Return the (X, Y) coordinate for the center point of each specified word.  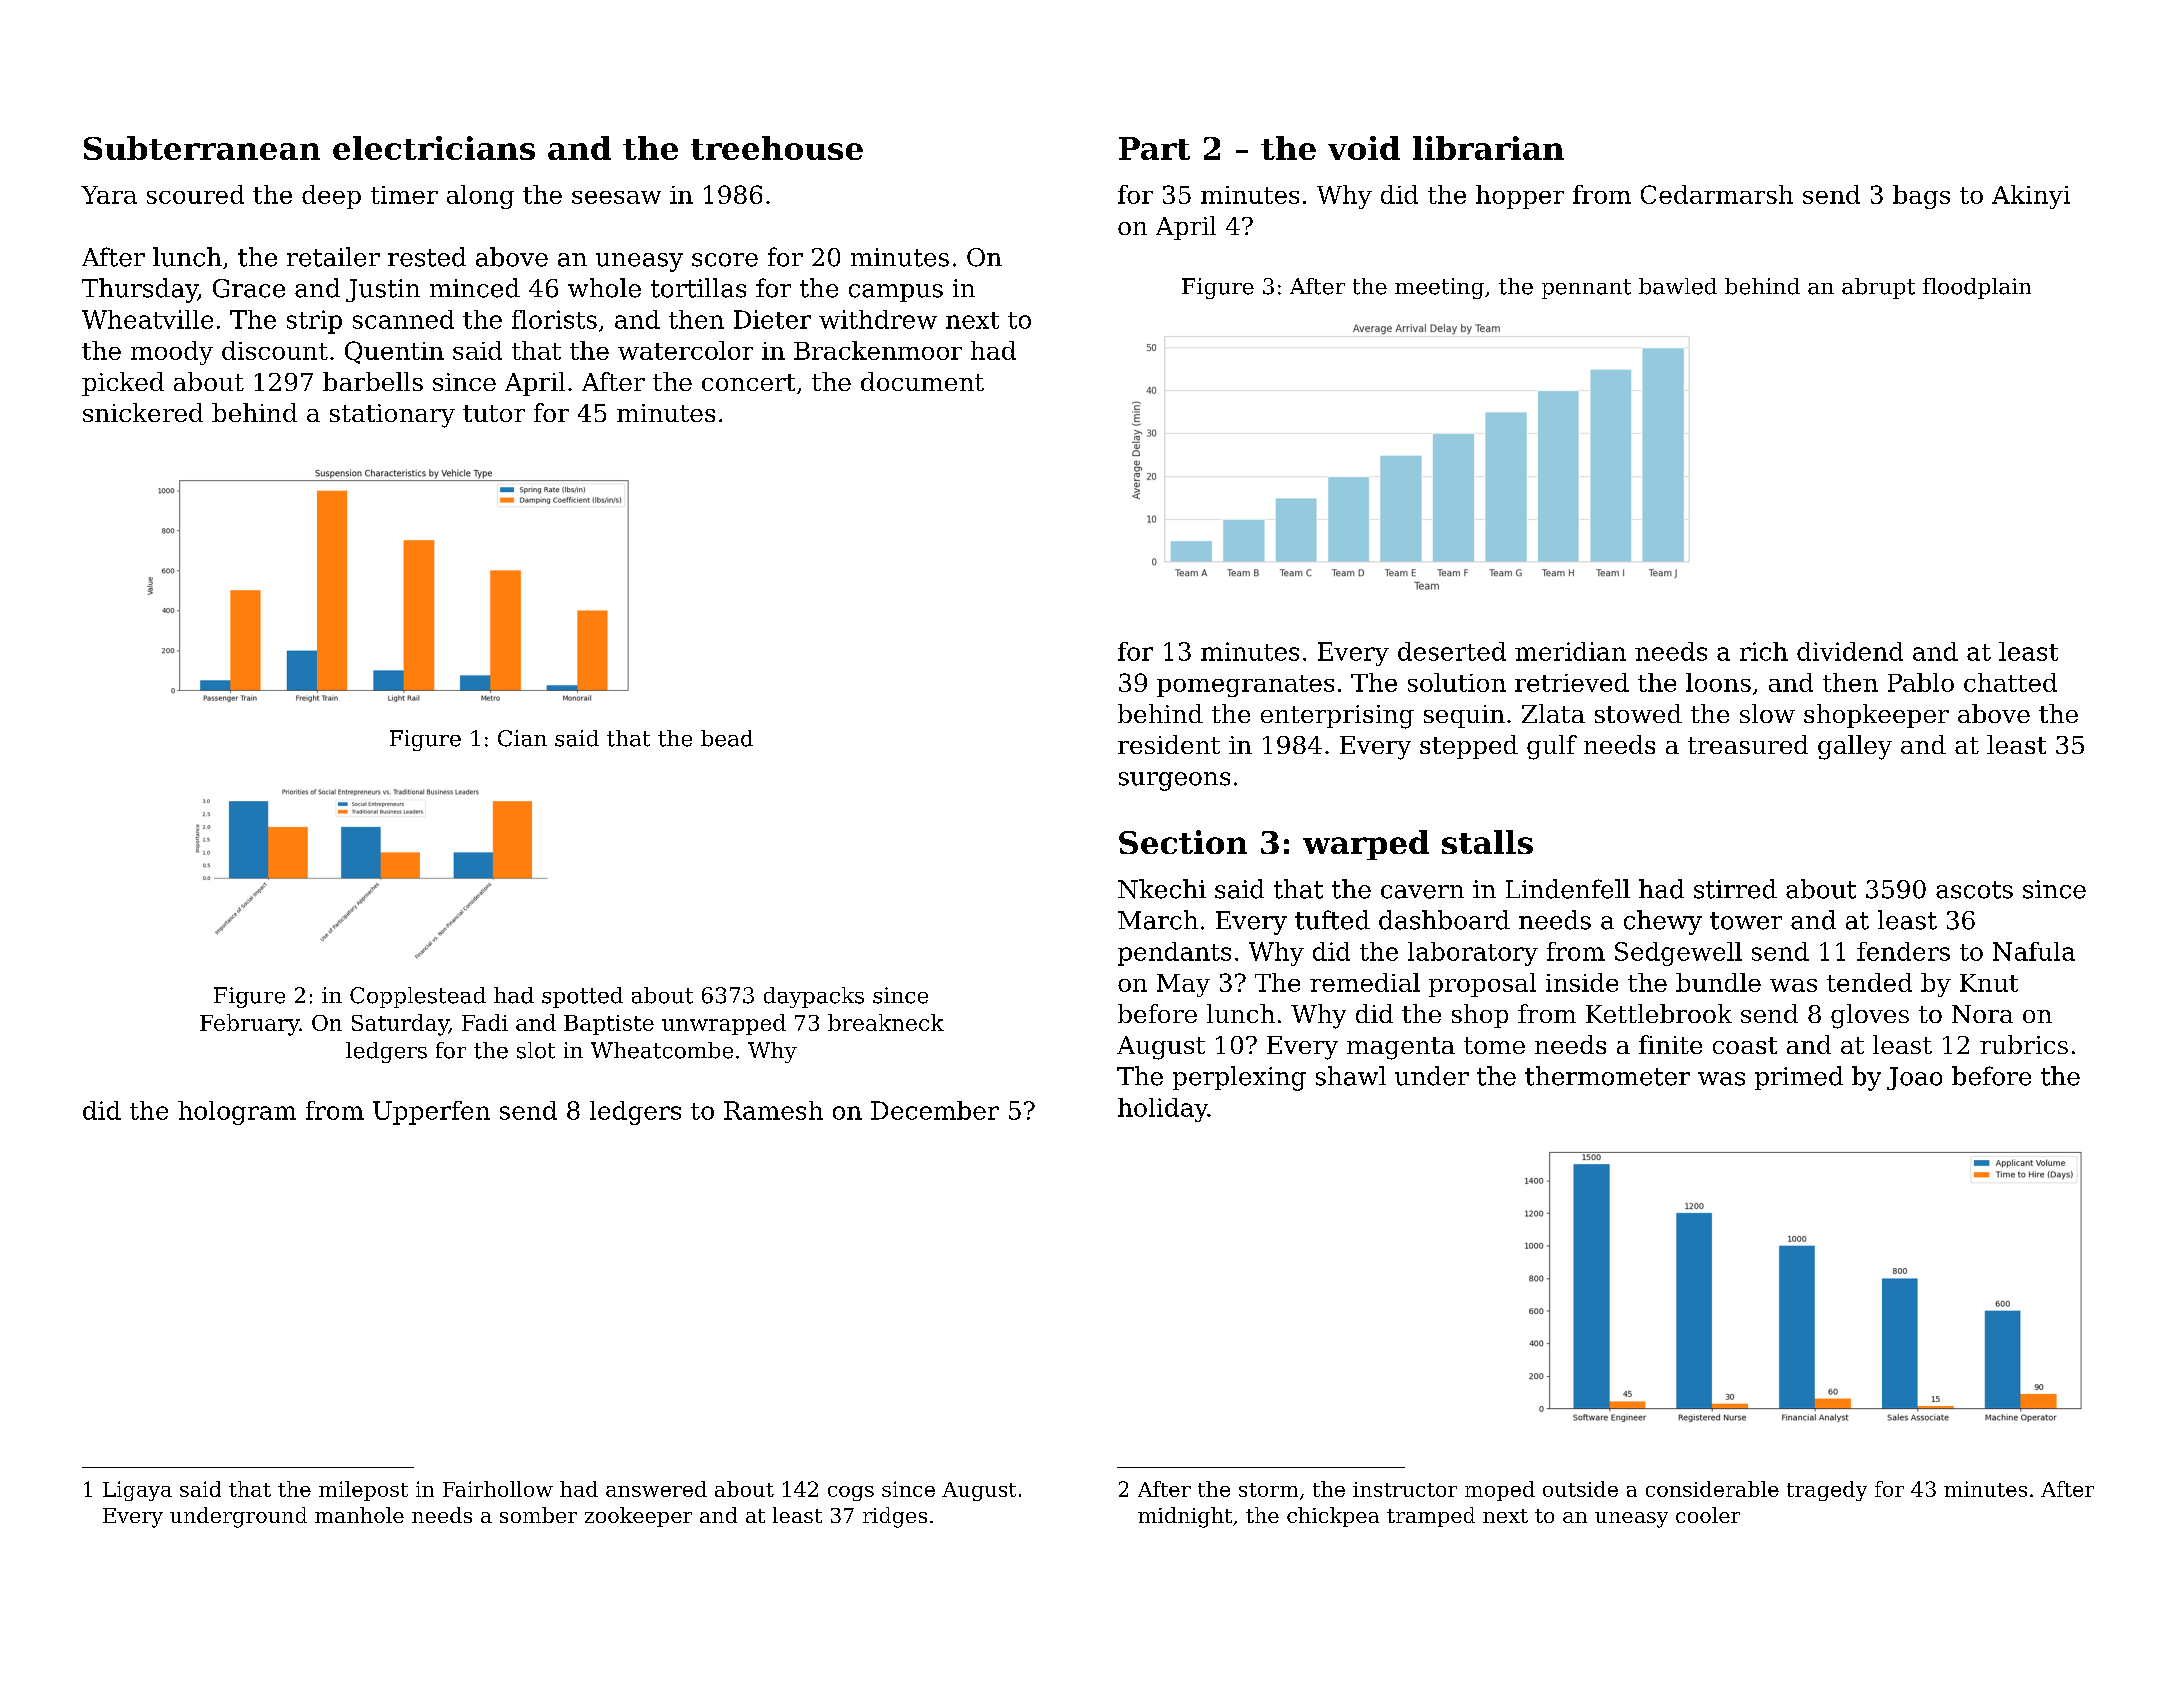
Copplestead (418, 997)
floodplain (1977, 288)
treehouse (777, 148)
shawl (1351, 1076)
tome (1494, 1045)
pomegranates (1245, 686)
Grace (249, 288)
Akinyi (2031, 197)
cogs (851, 1493)
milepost (363, 1491)
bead (727, 738)
